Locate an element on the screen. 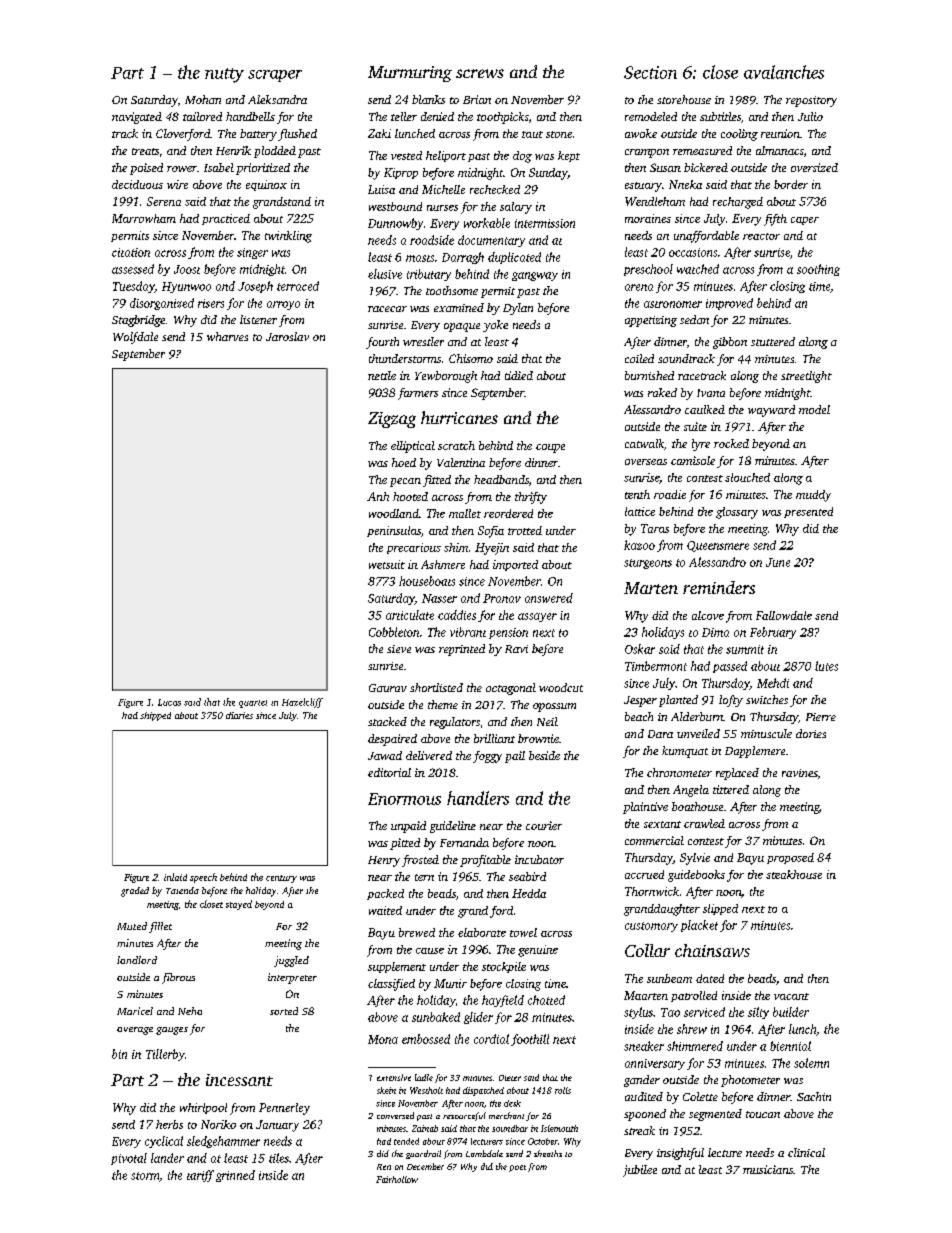  Anh is located at coordinates (378, 496).
